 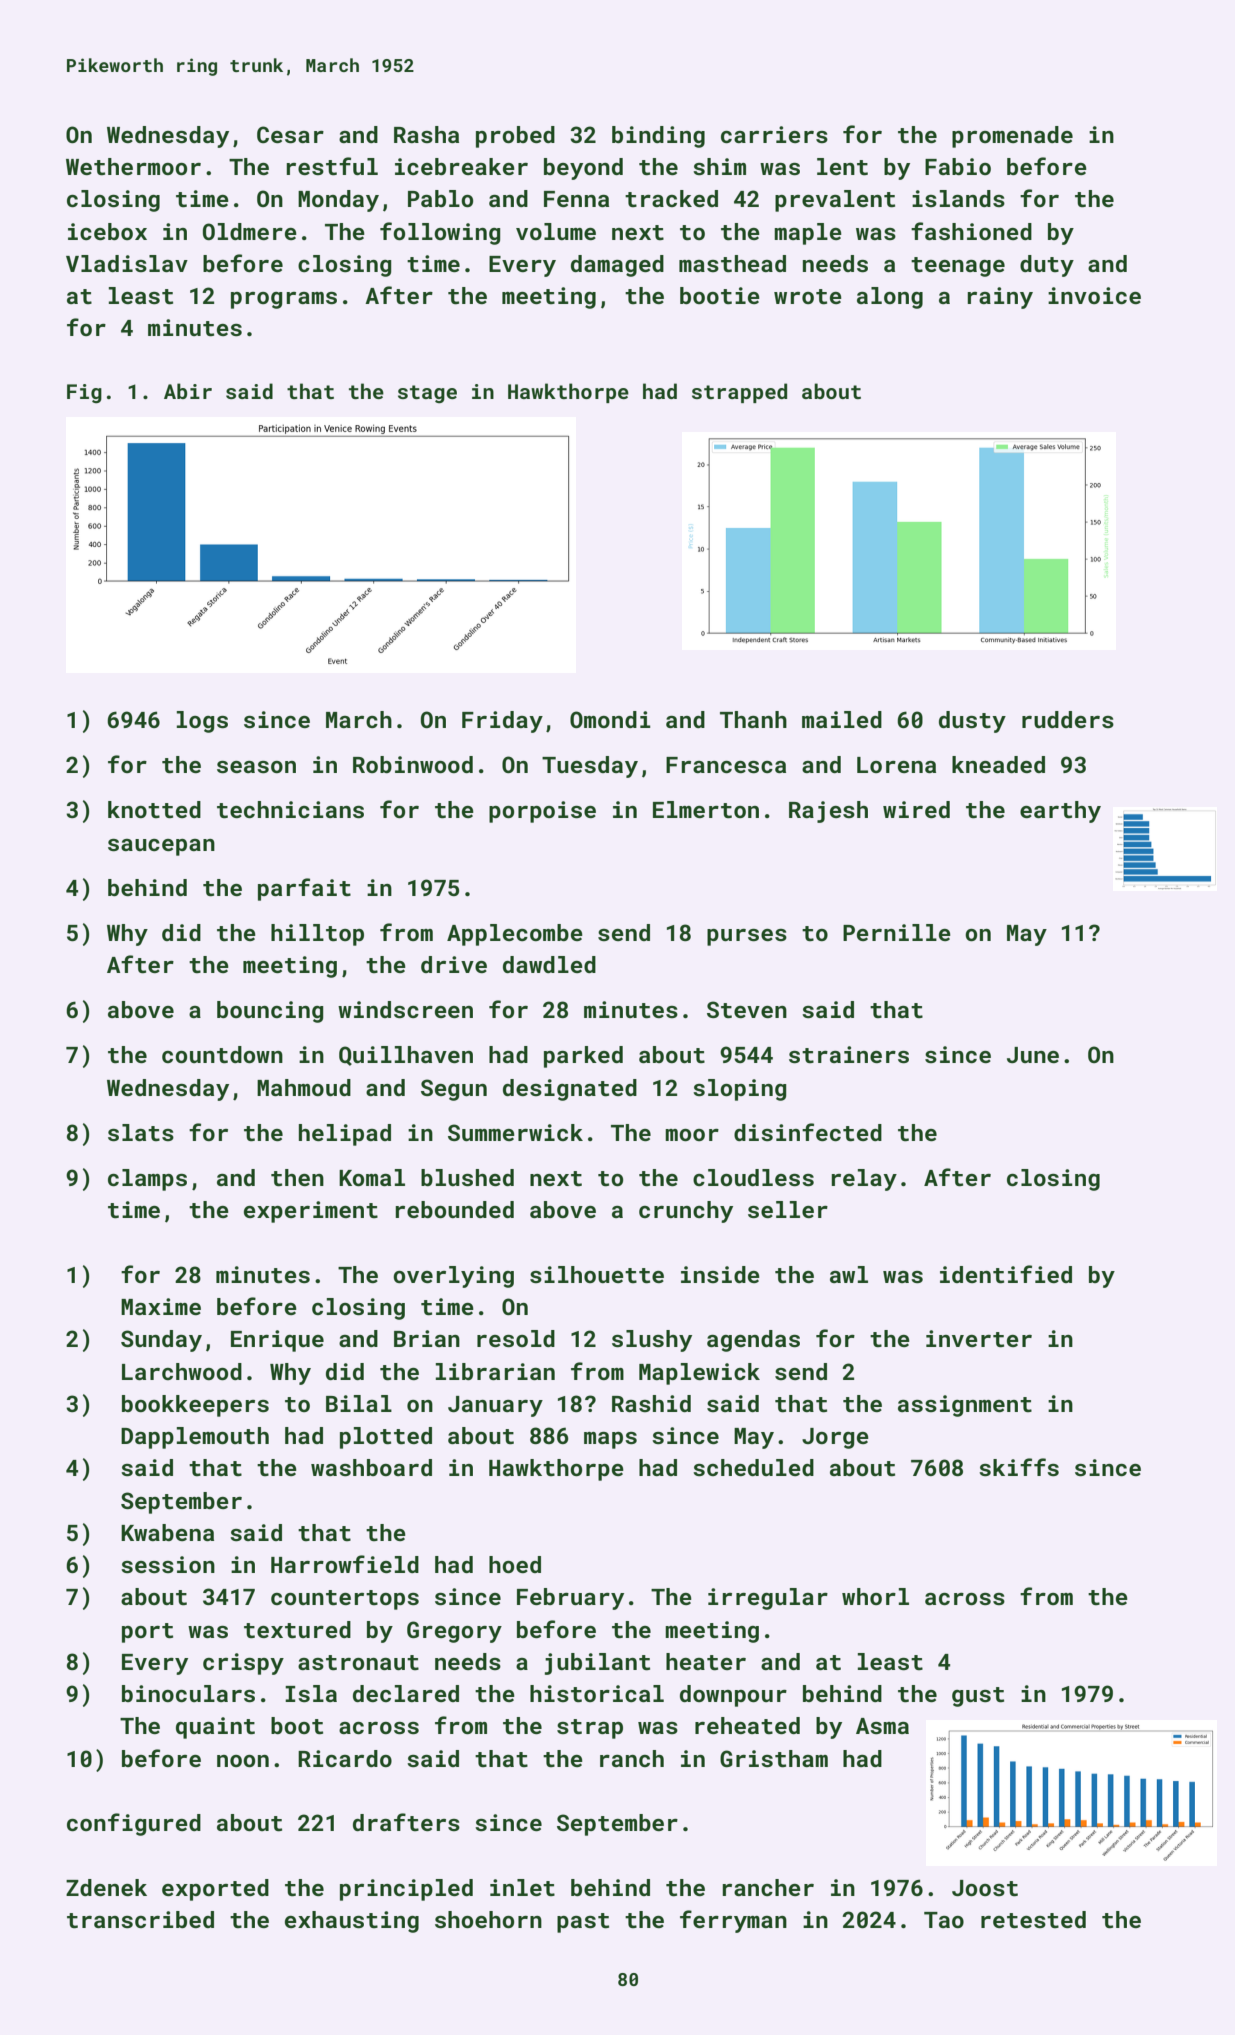 I want to click on retested, so click(x=1033, y=1919).
